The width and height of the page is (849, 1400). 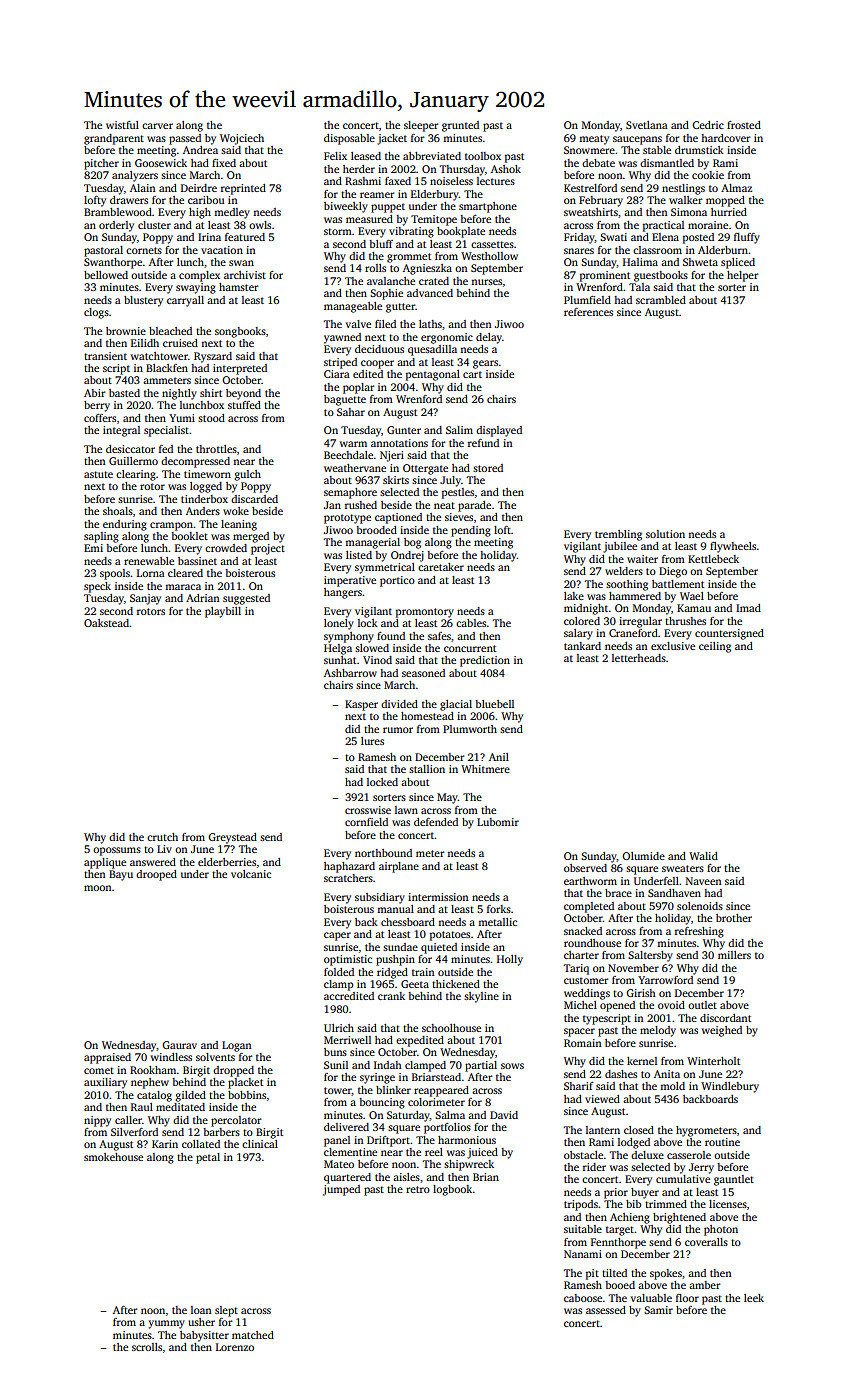 I want to click on crampon, so click(x=171, y=526).
